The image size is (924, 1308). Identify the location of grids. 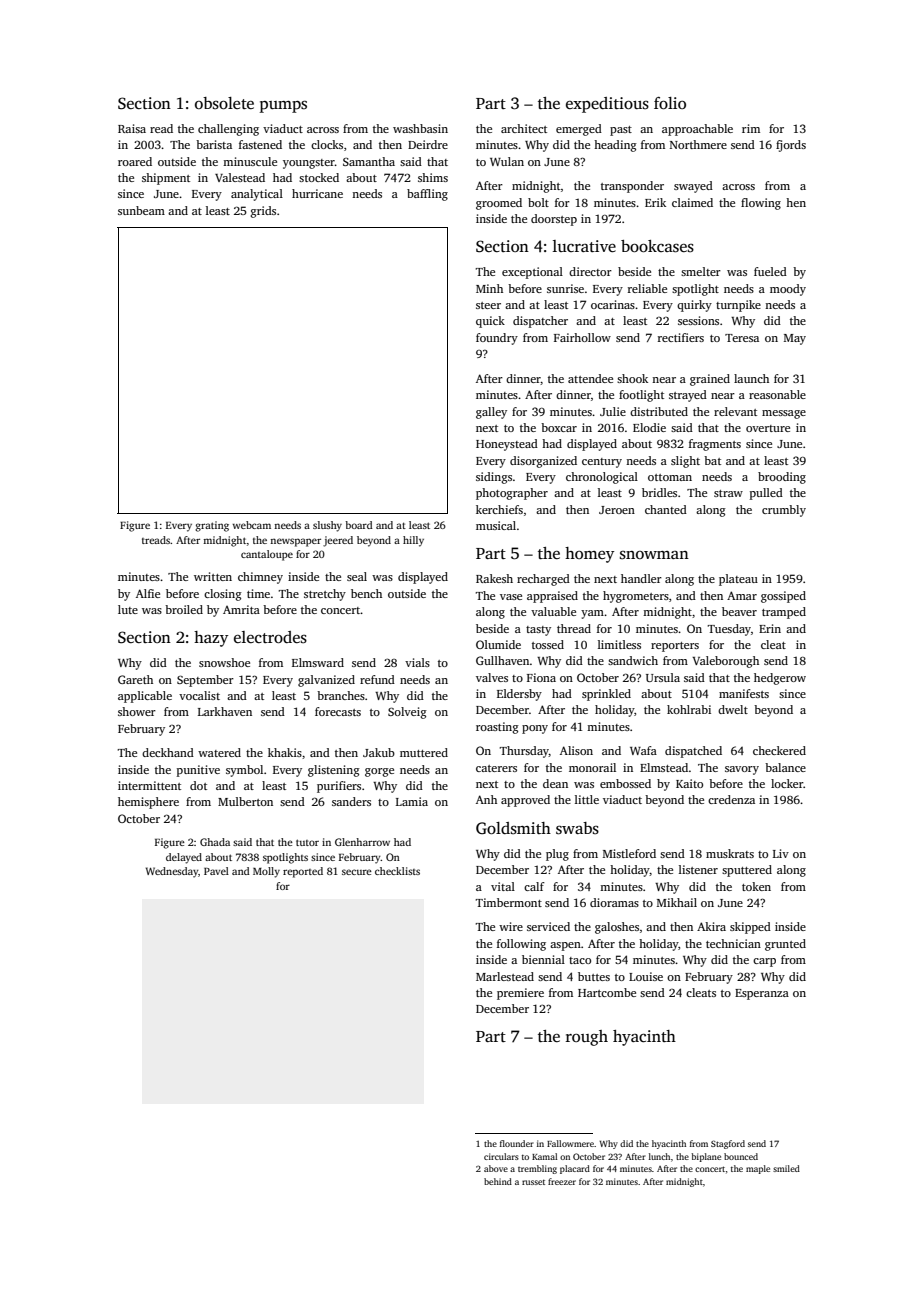
(263, 212).
